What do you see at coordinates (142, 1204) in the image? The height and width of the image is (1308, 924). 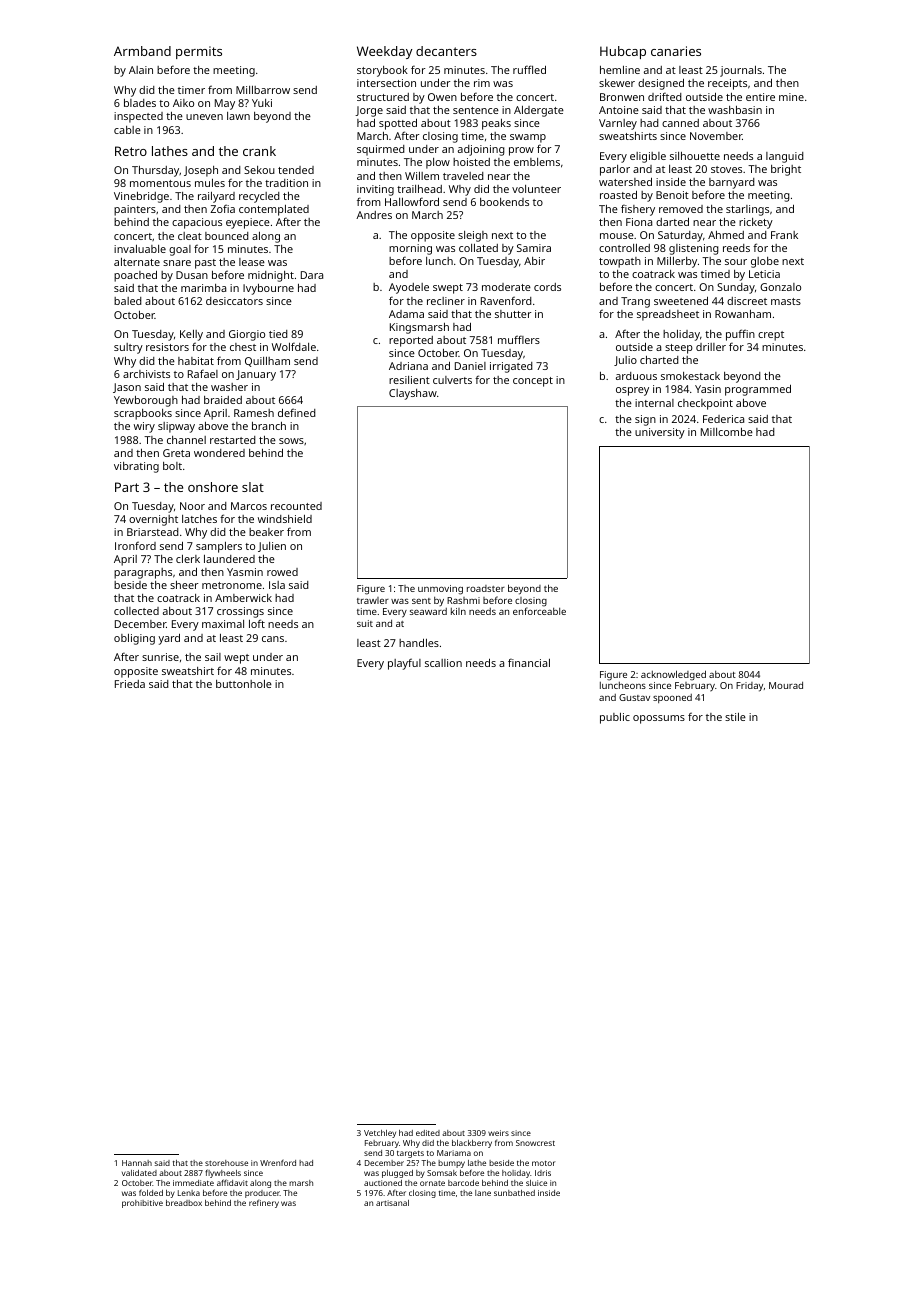 I see `prohibitive` at bounding box center [142, 1204].
